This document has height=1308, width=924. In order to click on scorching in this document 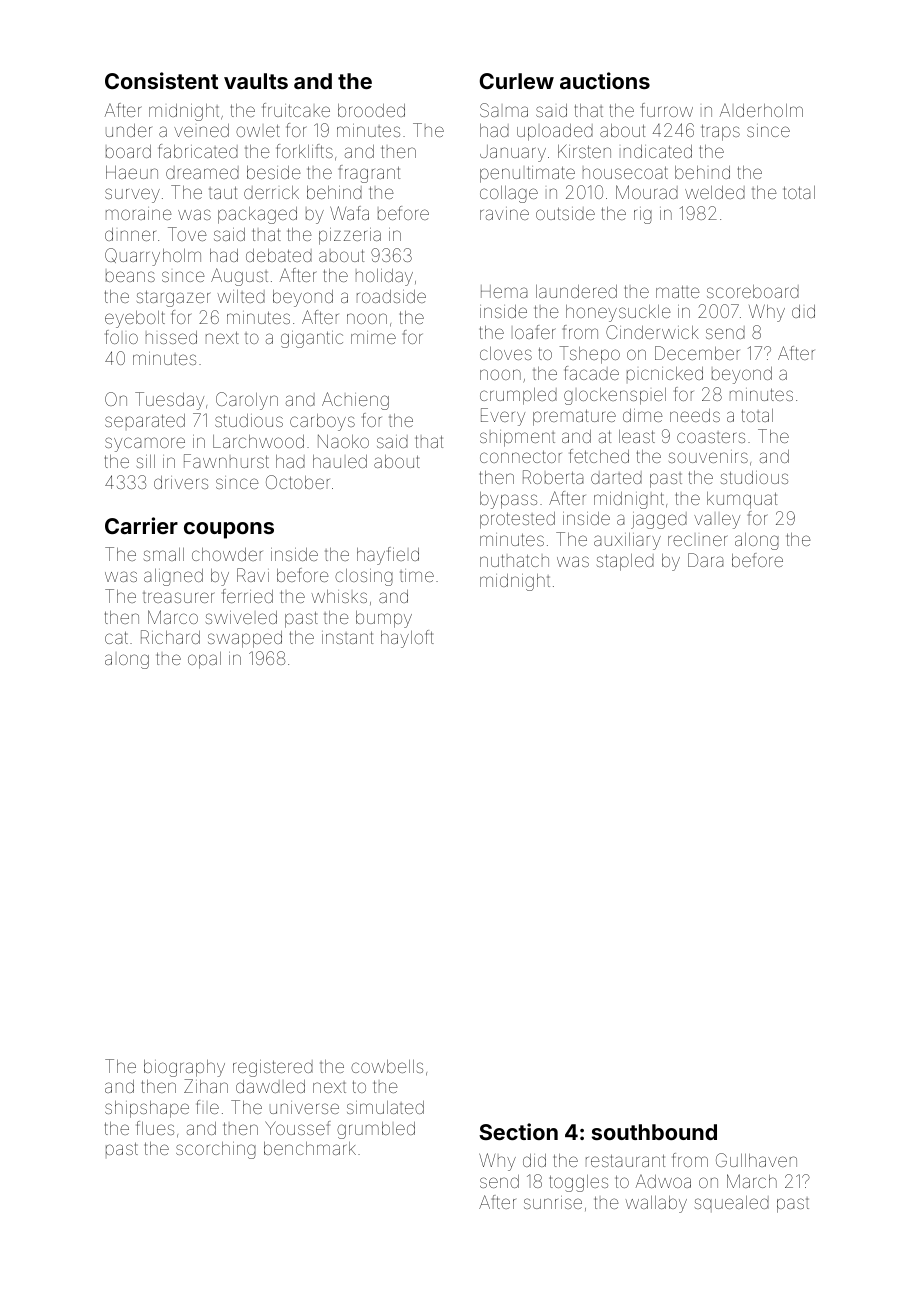, I will do `click(216, 1150)`.
